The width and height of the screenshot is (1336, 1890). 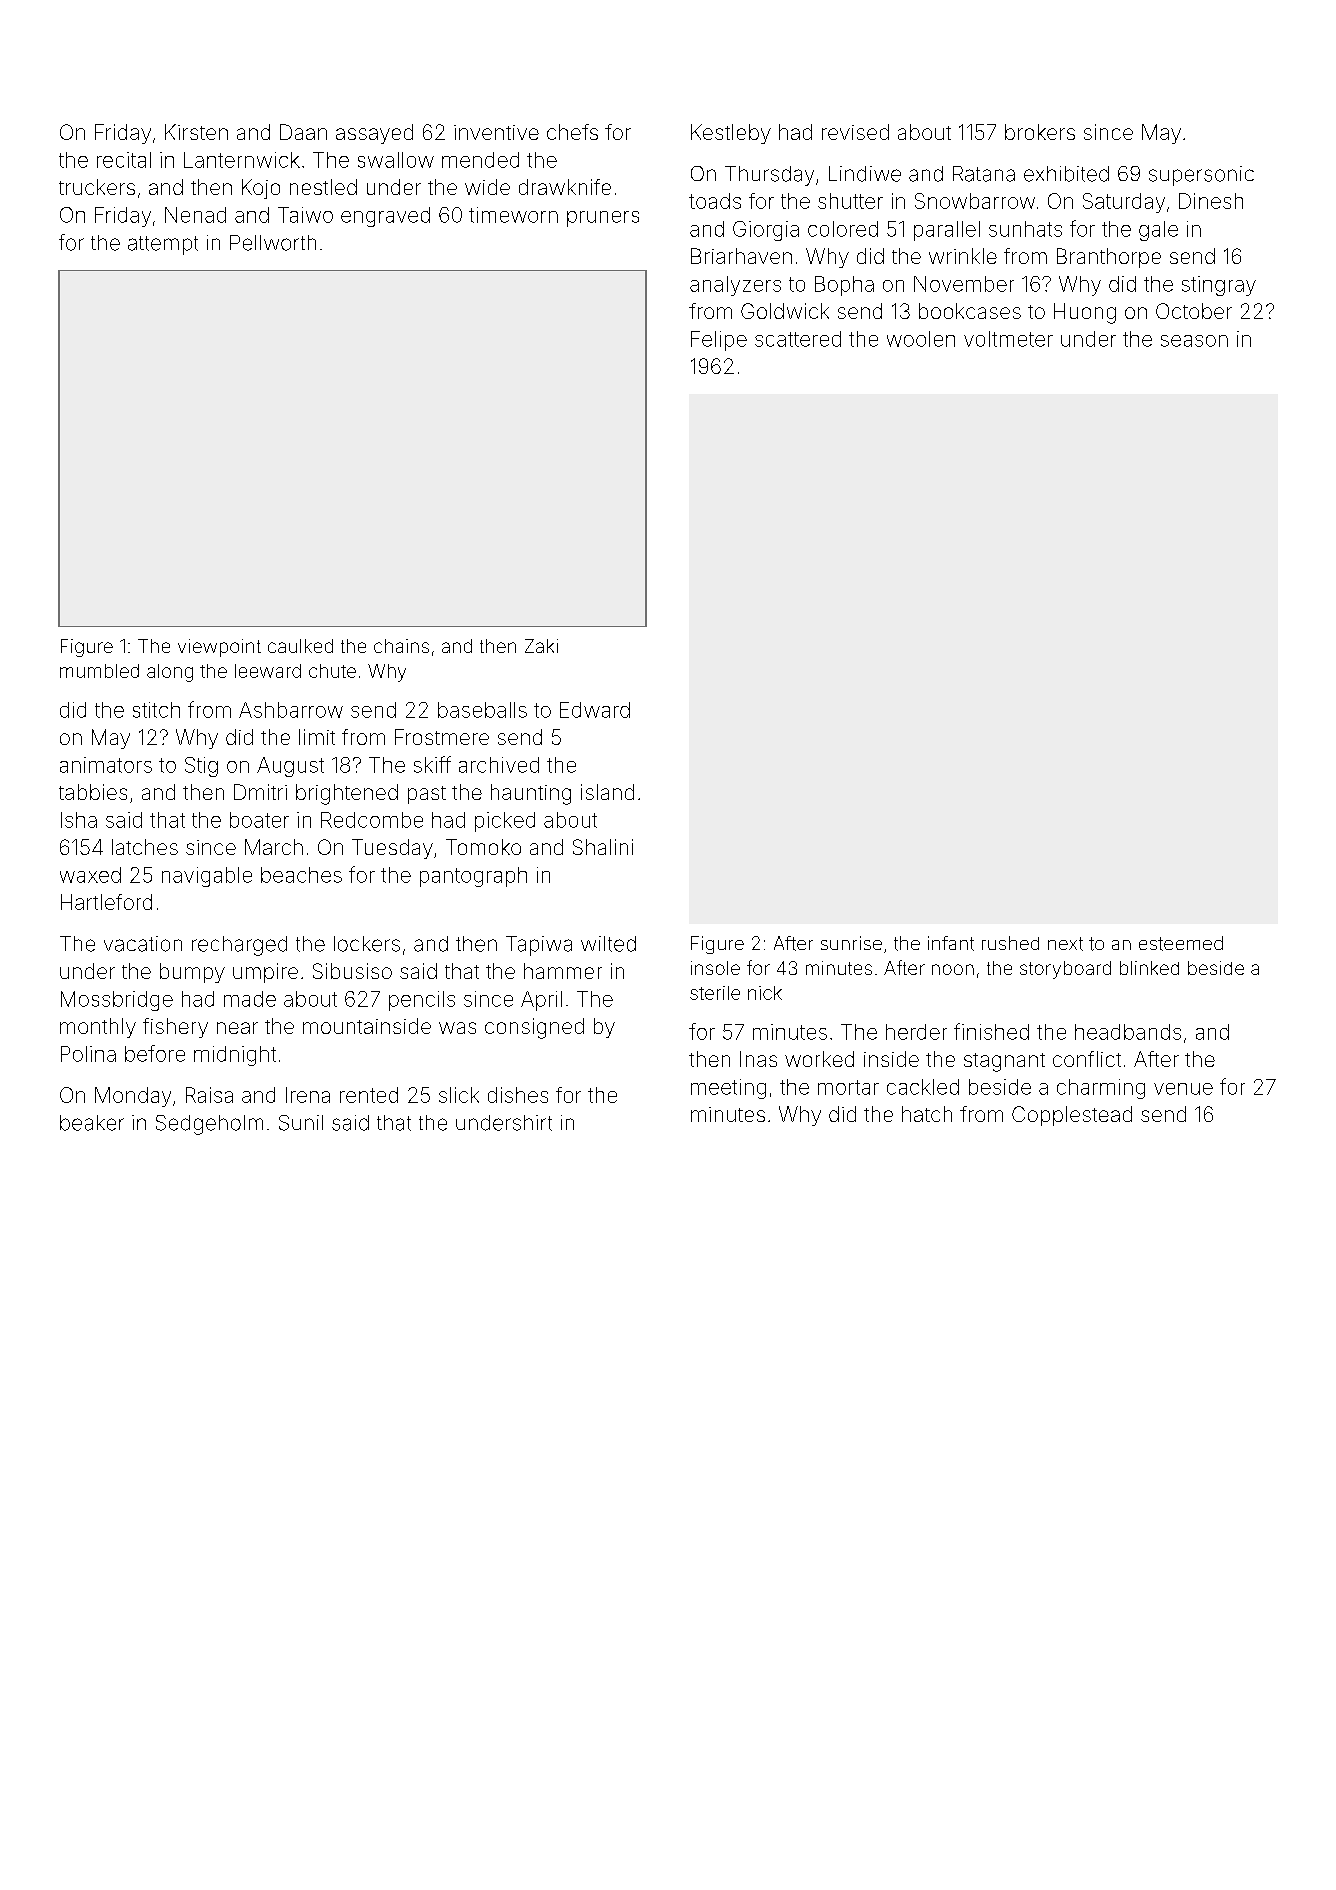 What do you see at coordinates (951, 943) in the screenshot?
I see `infant` at bounding box center [951, 943].
